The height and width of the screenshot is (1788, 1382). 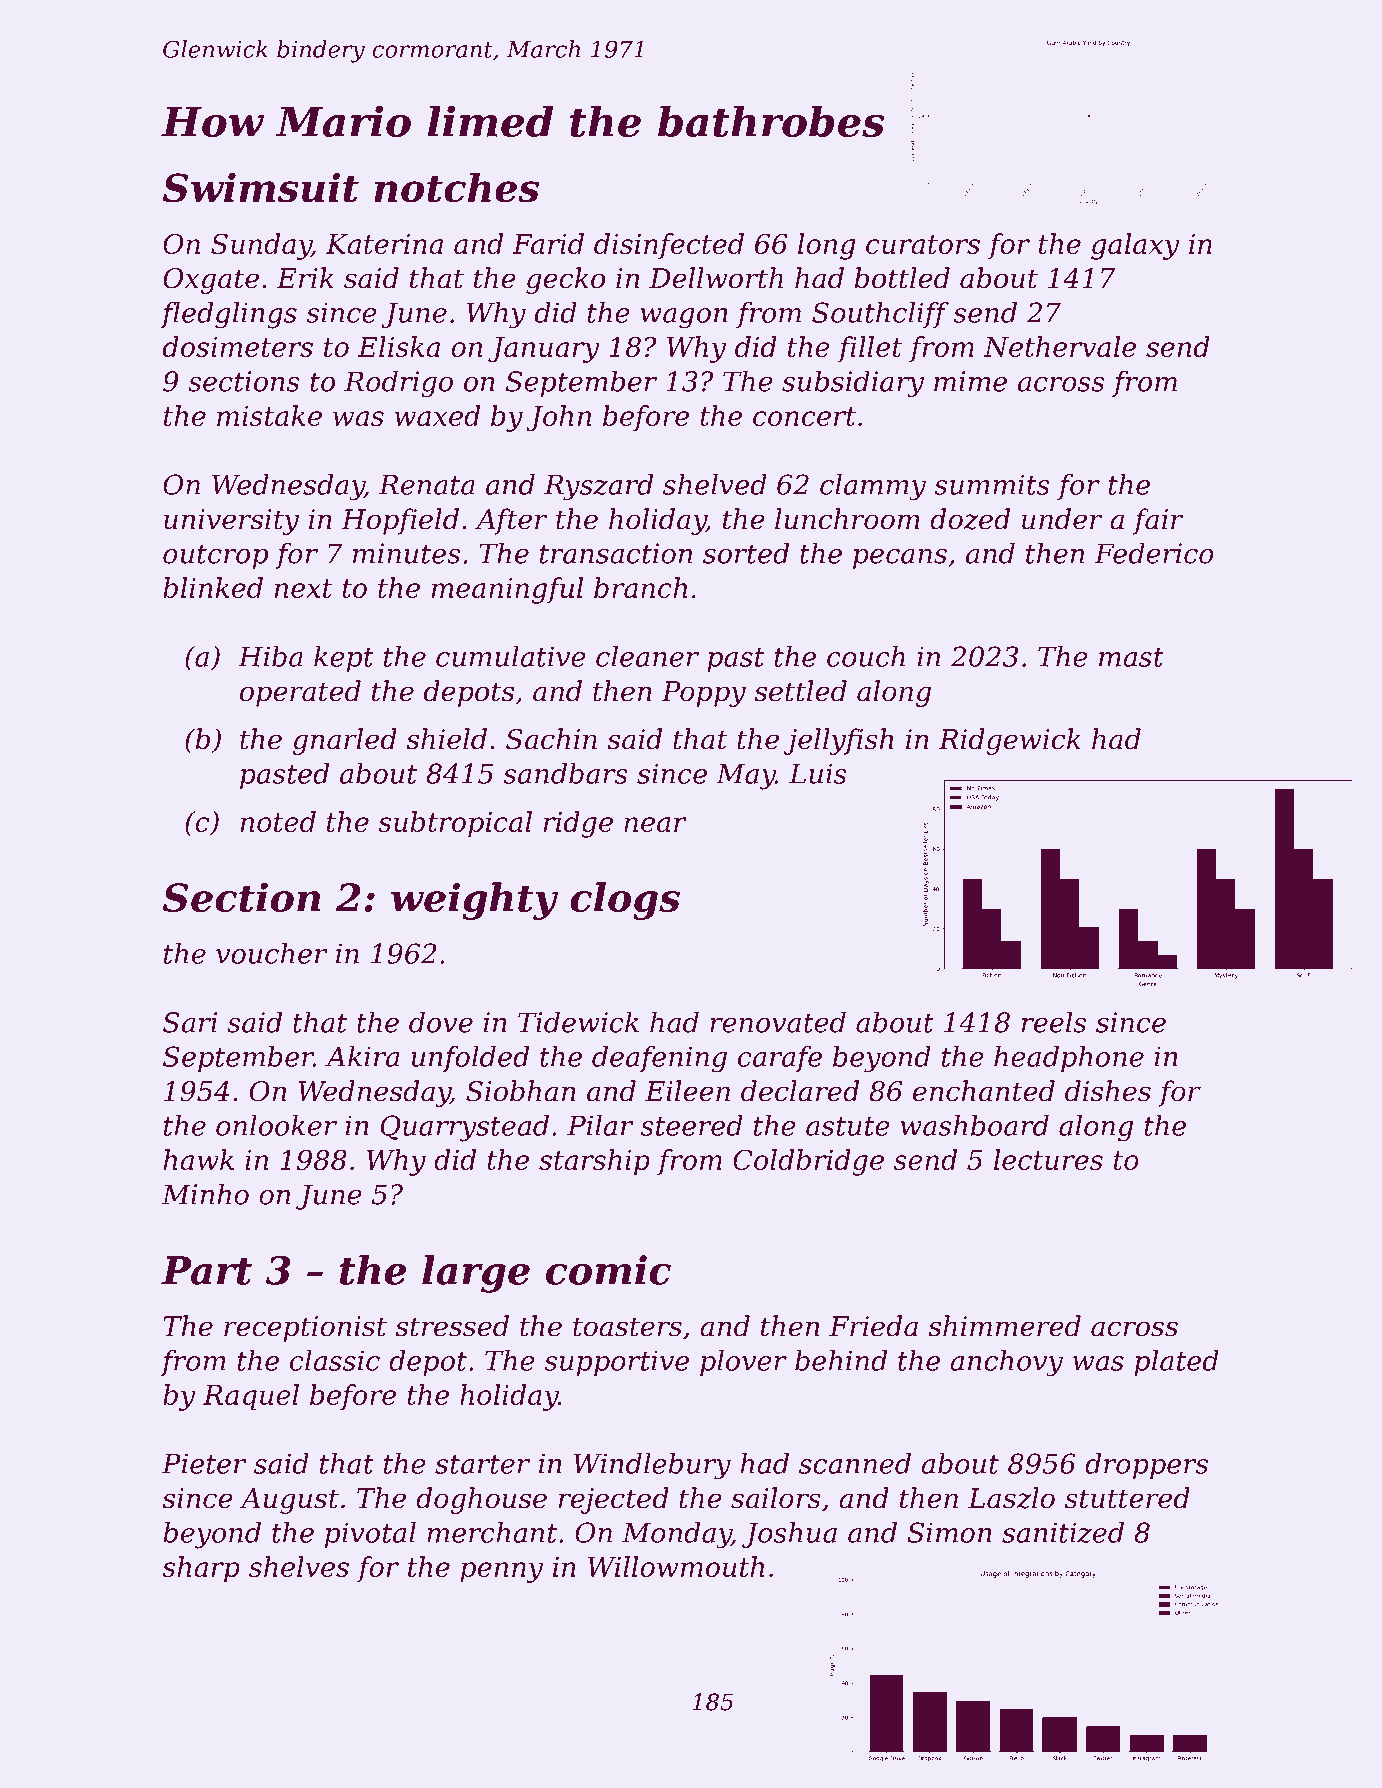 I want to click on stressed, so click(x=452, y=1326).
